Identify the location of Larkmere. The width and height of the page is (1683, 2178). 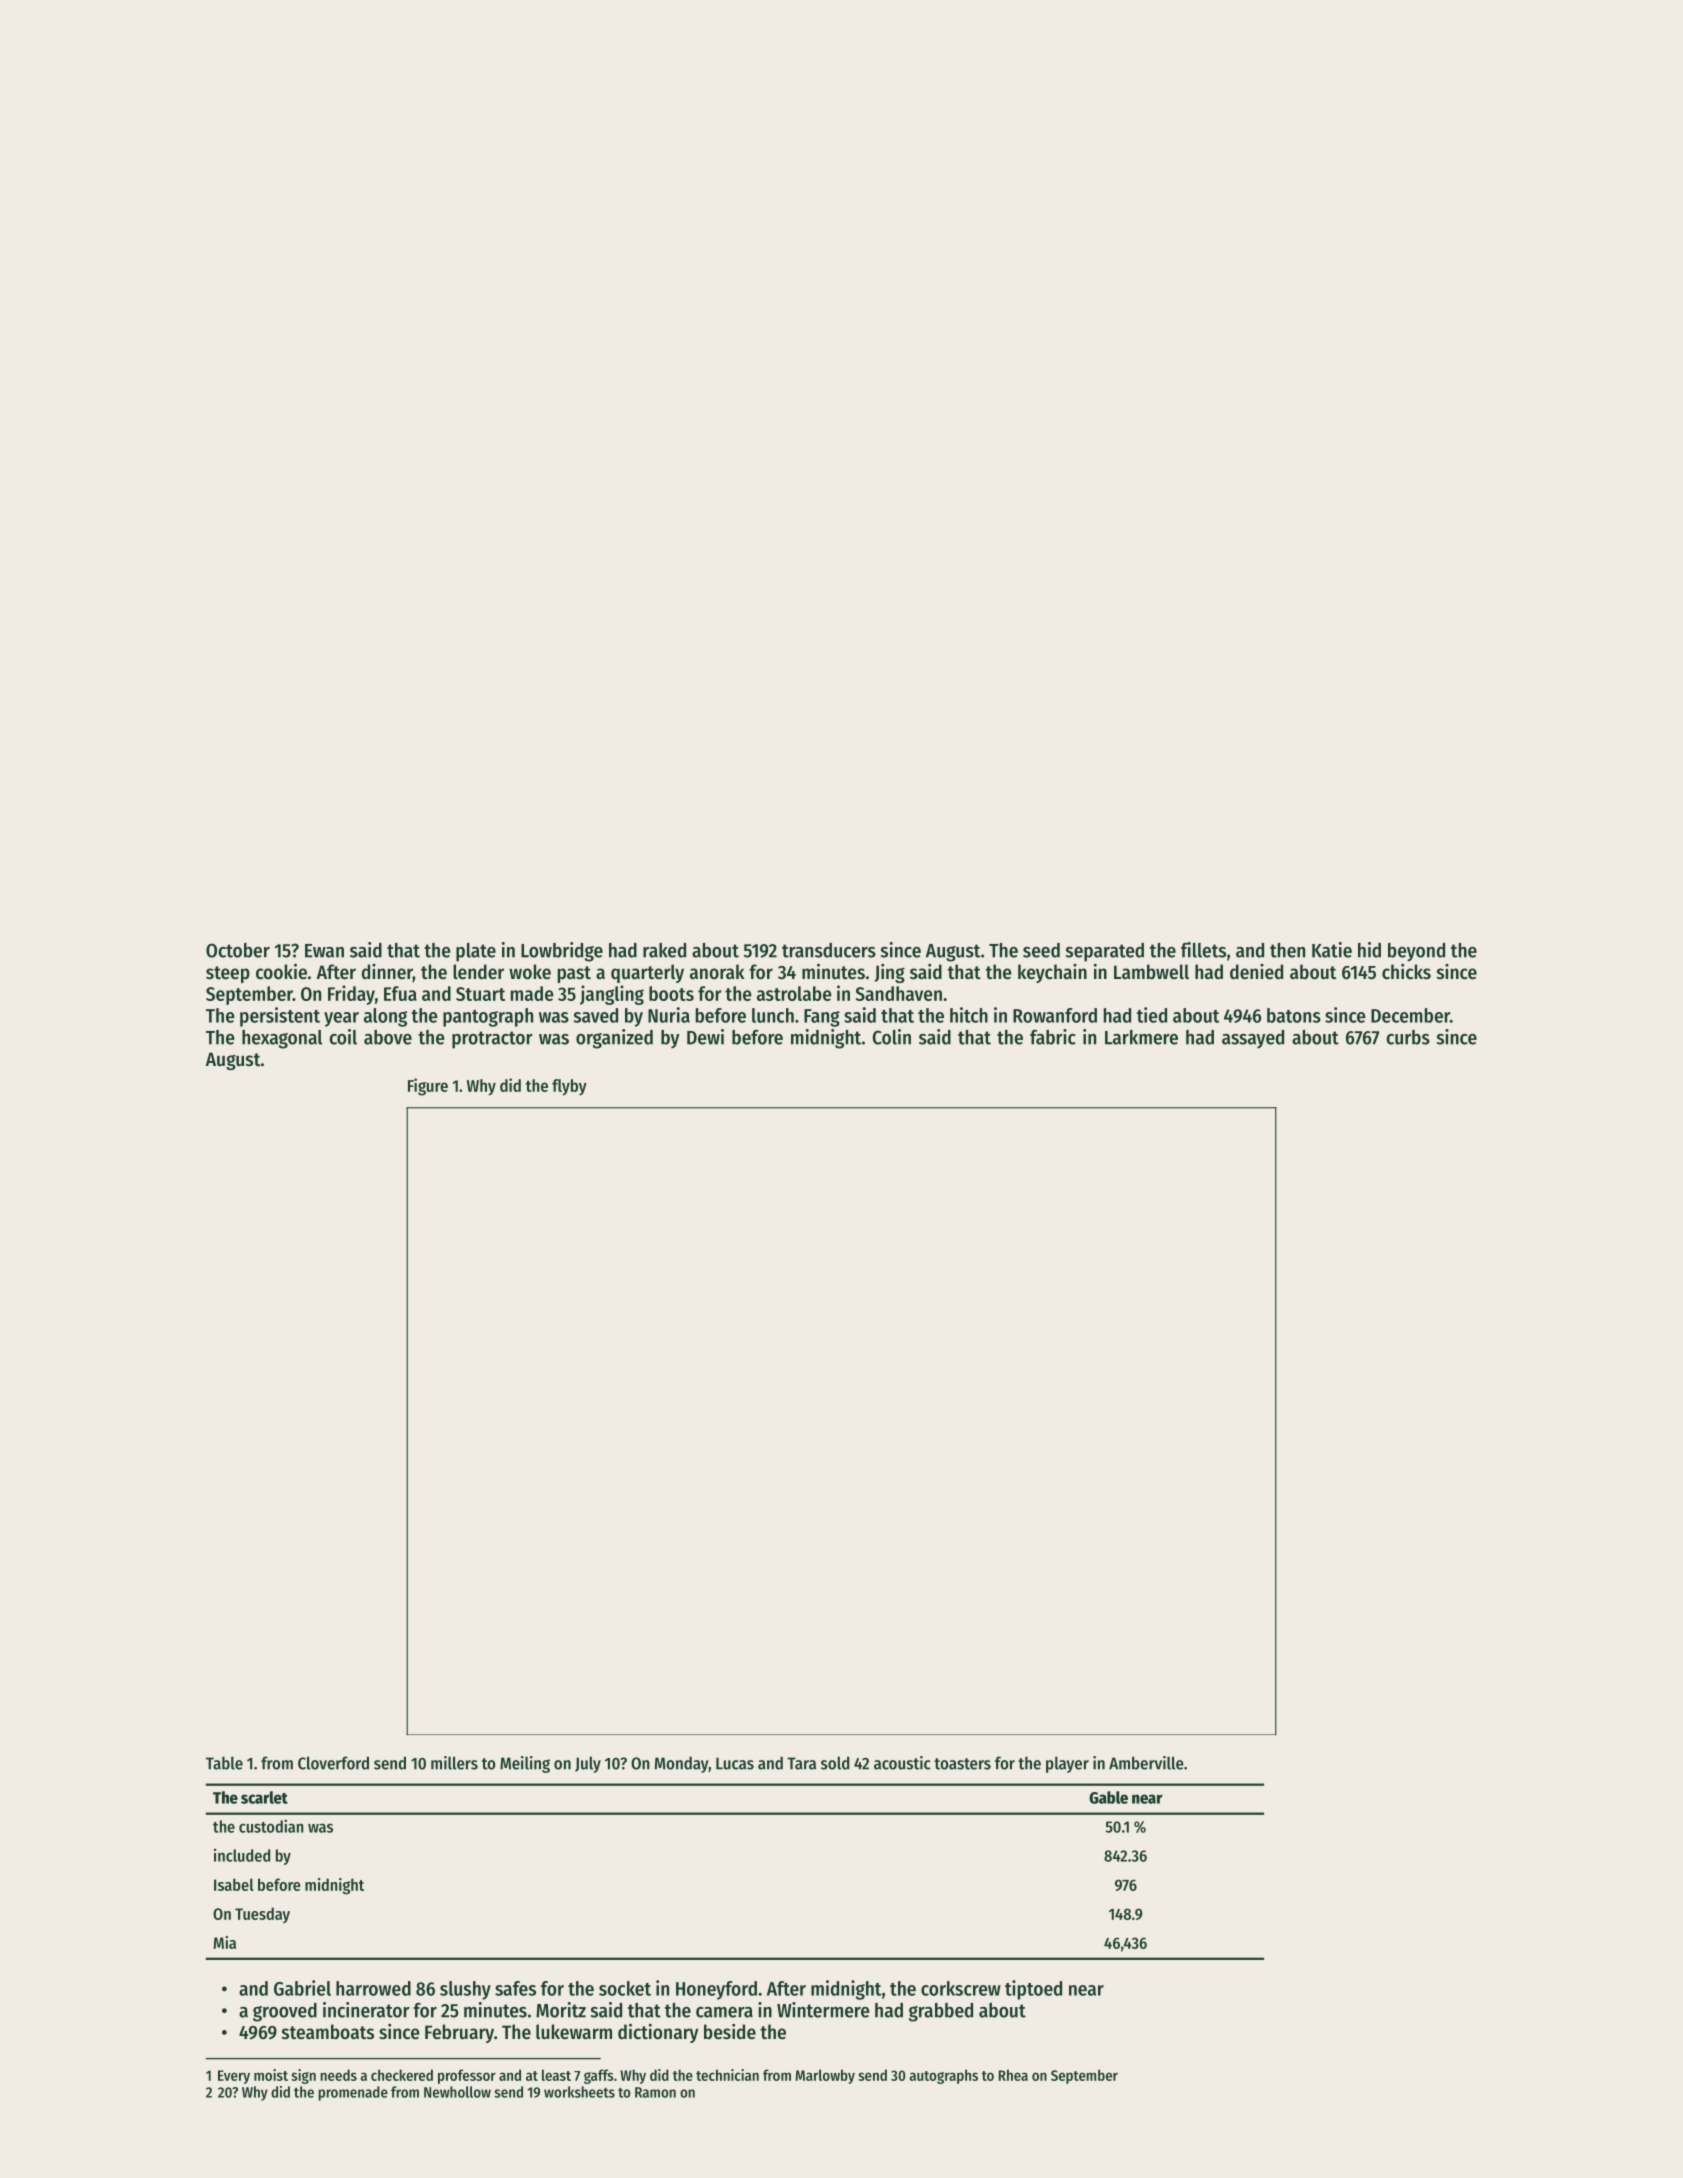
(1141, 1037).
